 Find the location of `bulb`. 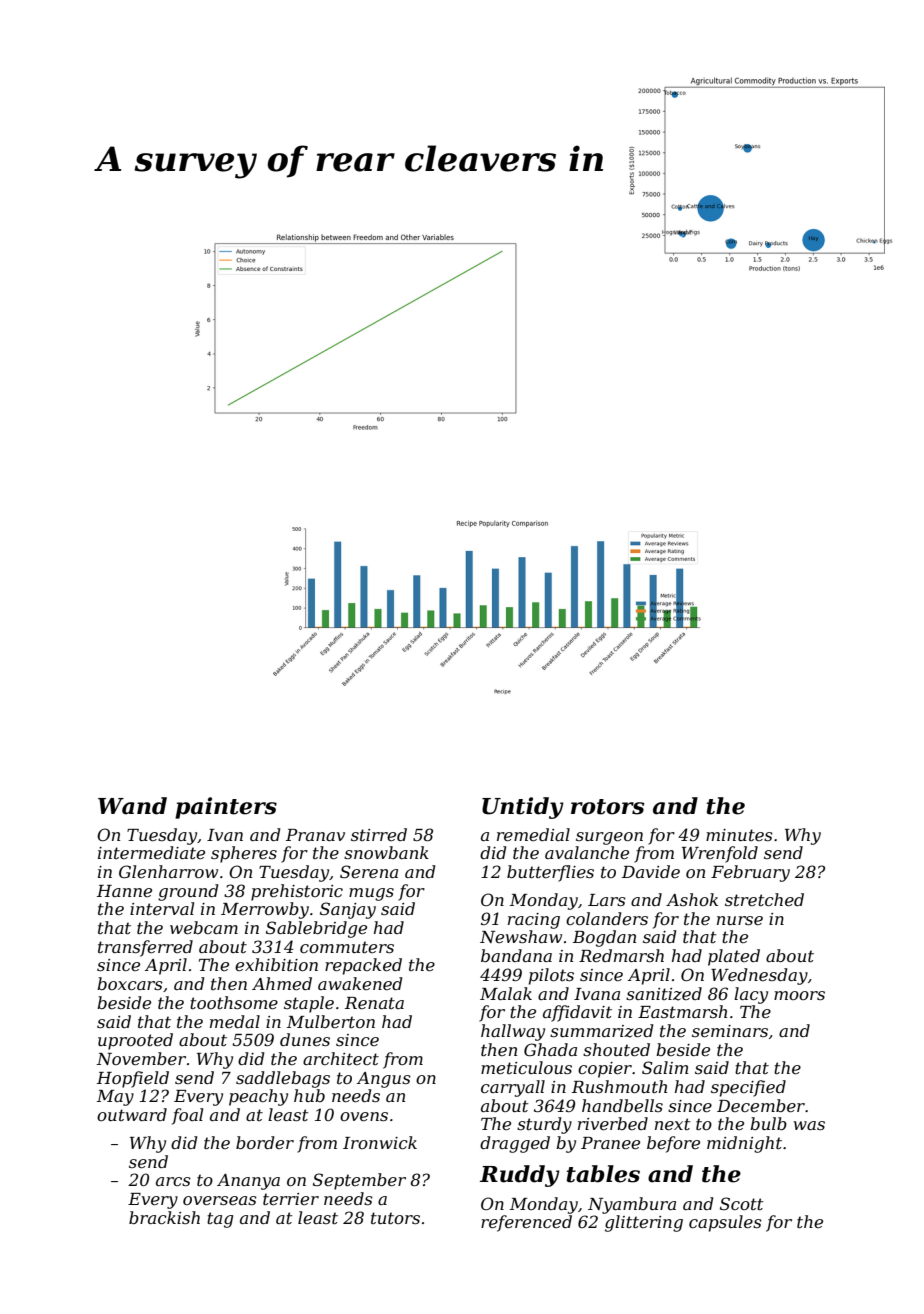

bulb is located at coordinates (768, 1123).
